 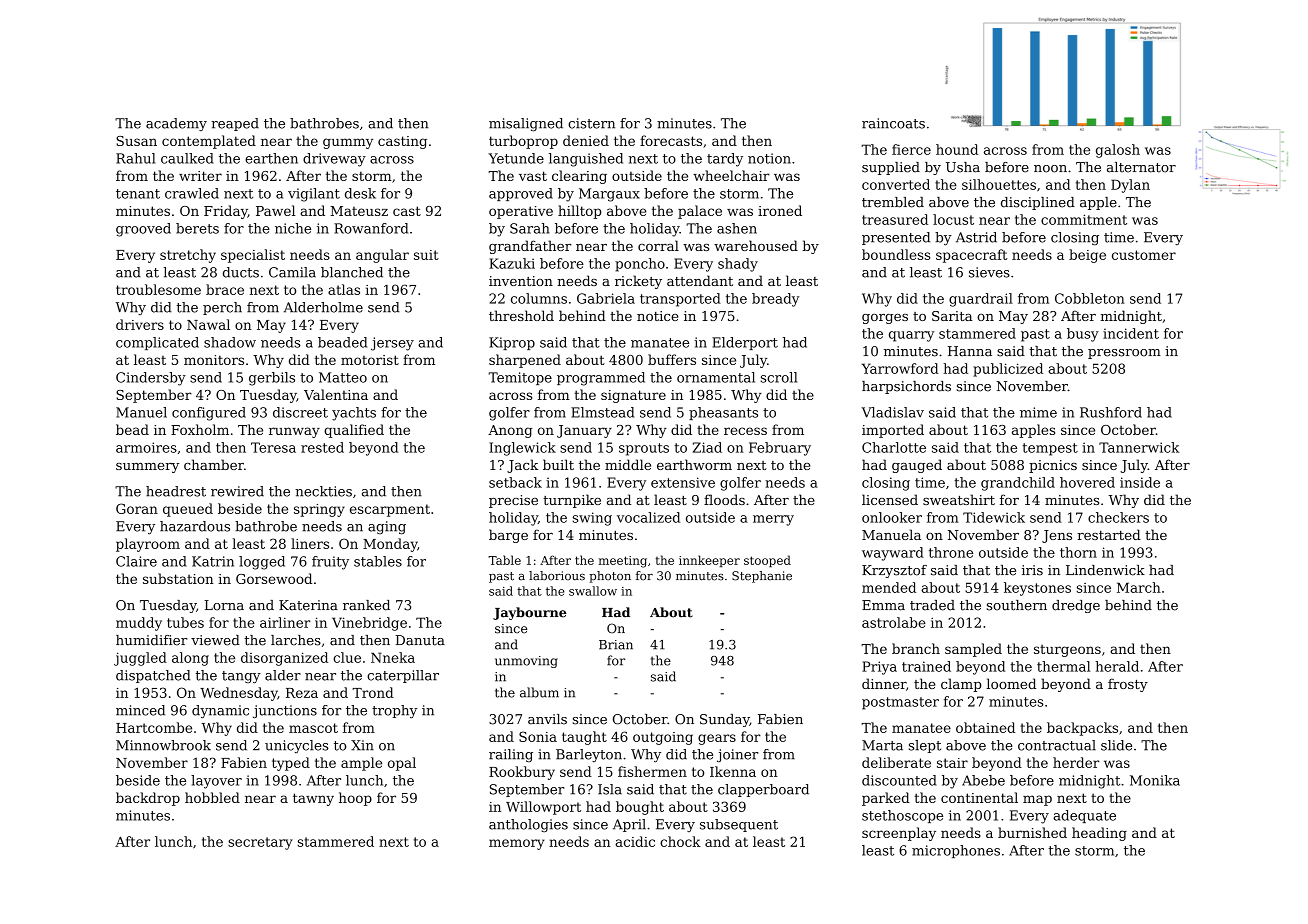 I want to click on wheelchair, so click(x=731, y=175).
